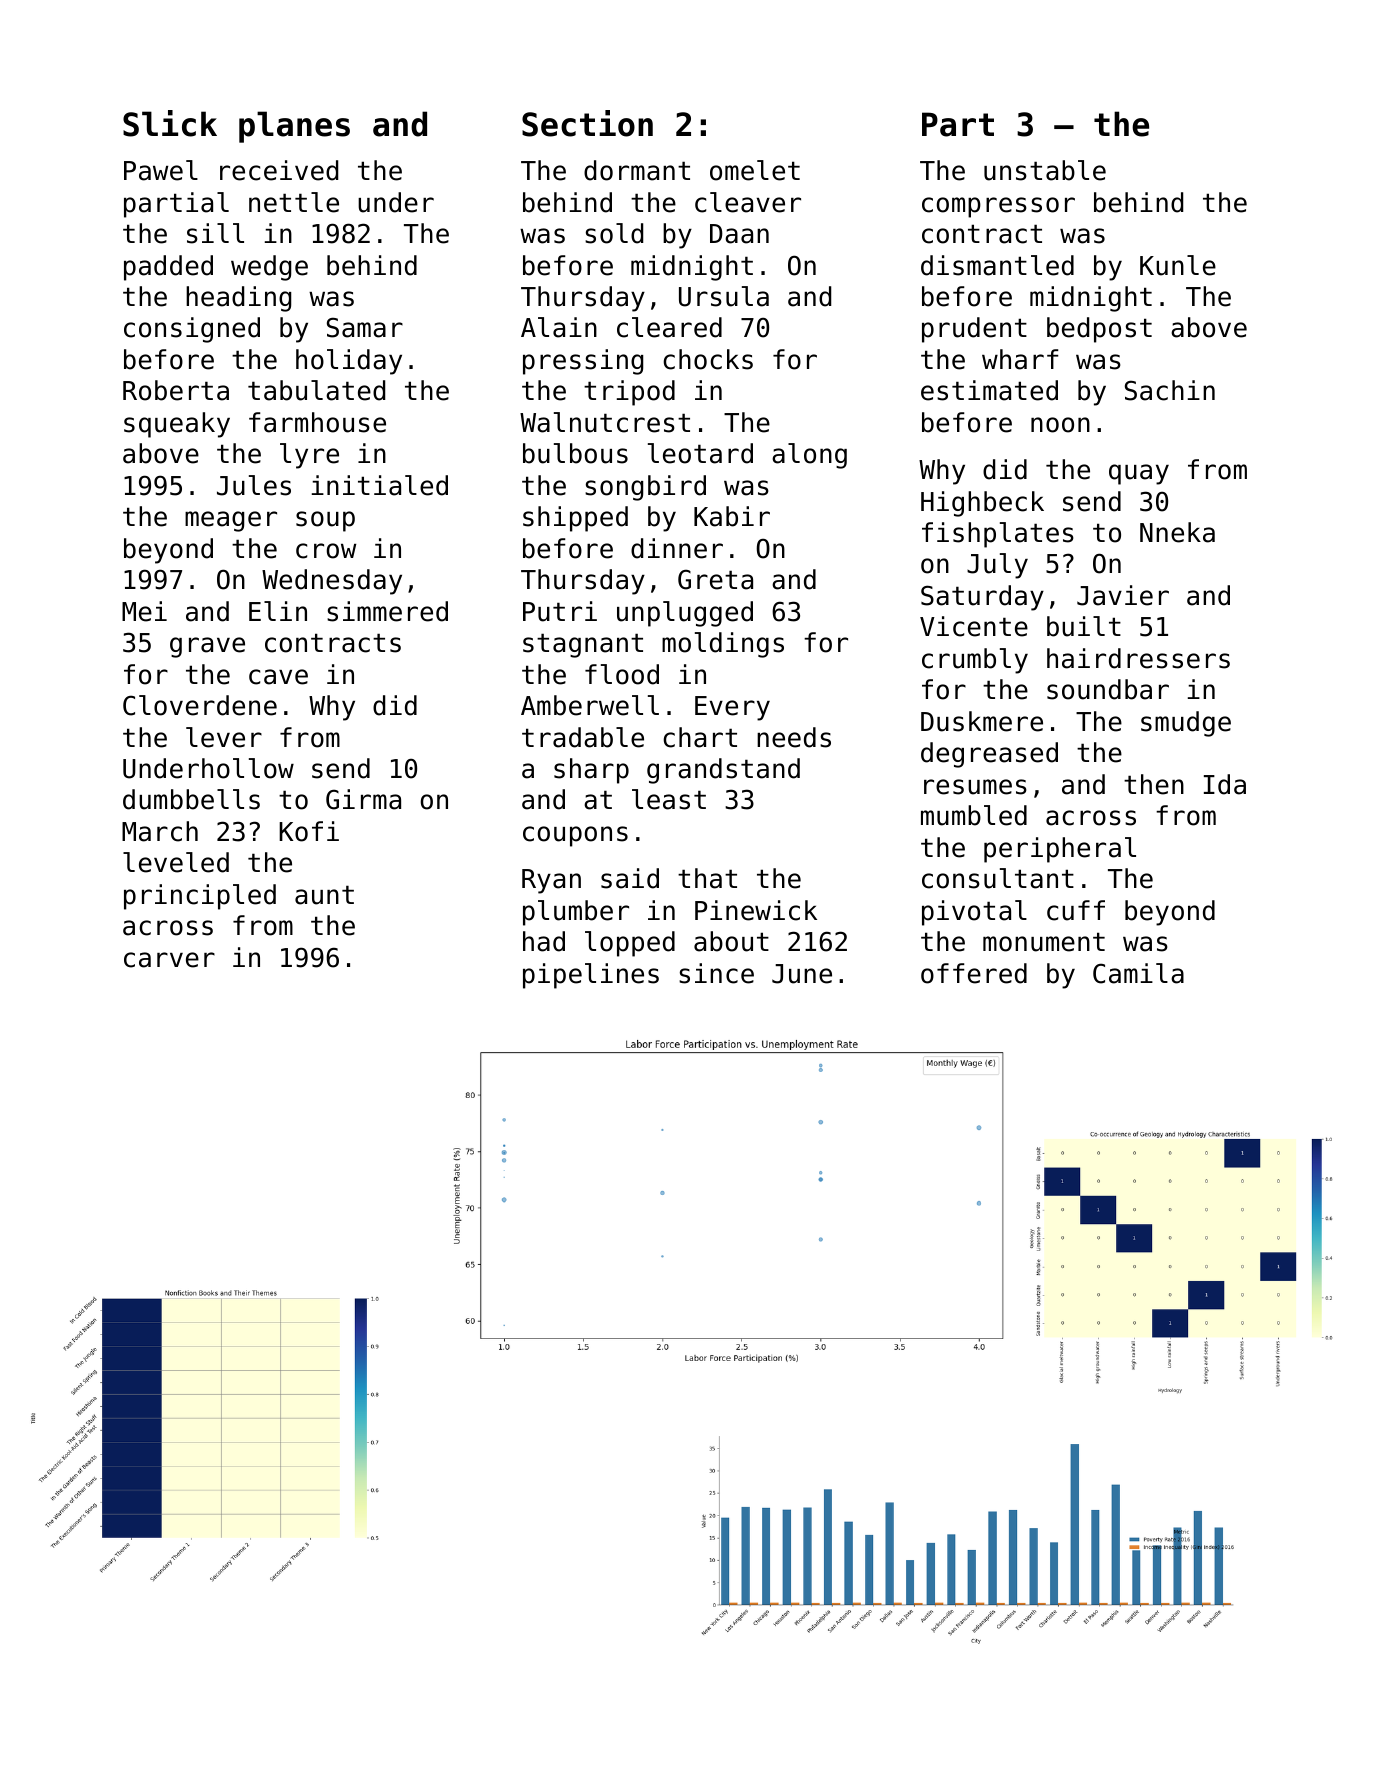 This image has height=1791, width=1384. What do you see at coordinates (365, 327) in the image?
I see `Samar` at bounding box center [365, 327].
